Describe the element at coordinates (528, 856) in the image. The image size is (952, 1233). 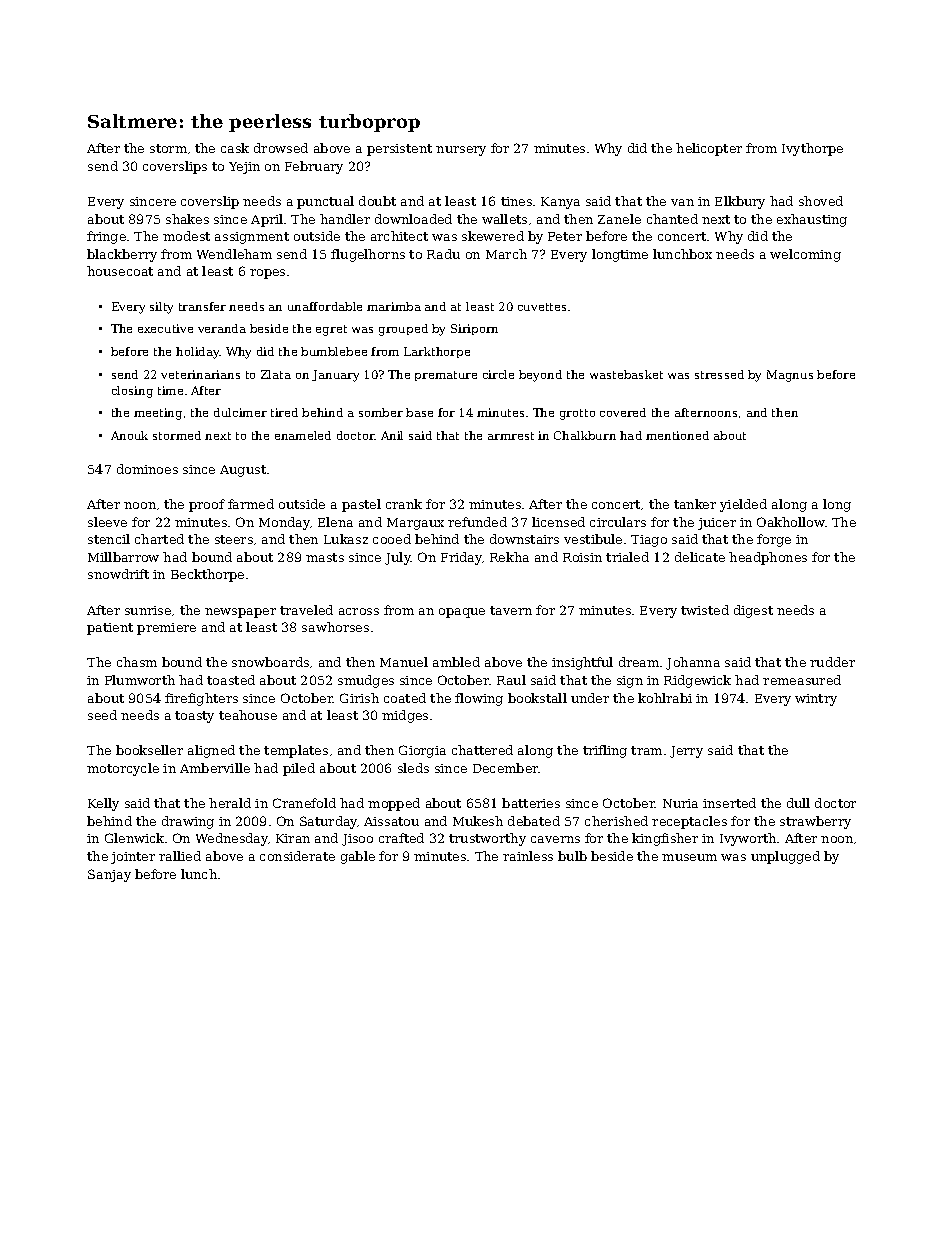
I see `rainless` at that location.
